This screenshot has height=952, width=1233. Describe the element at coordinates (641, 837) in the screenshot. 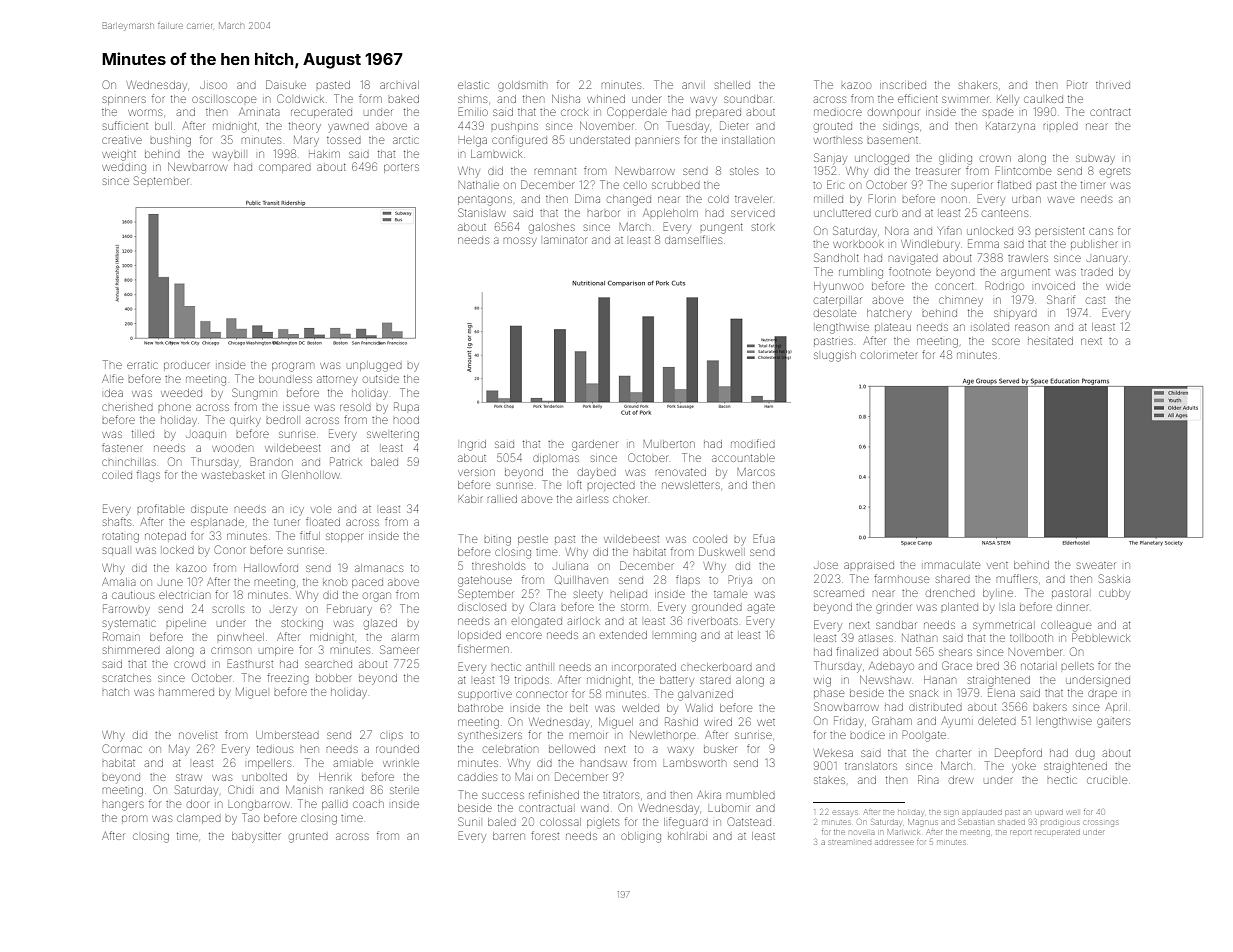

I see `obliging` at that location.
